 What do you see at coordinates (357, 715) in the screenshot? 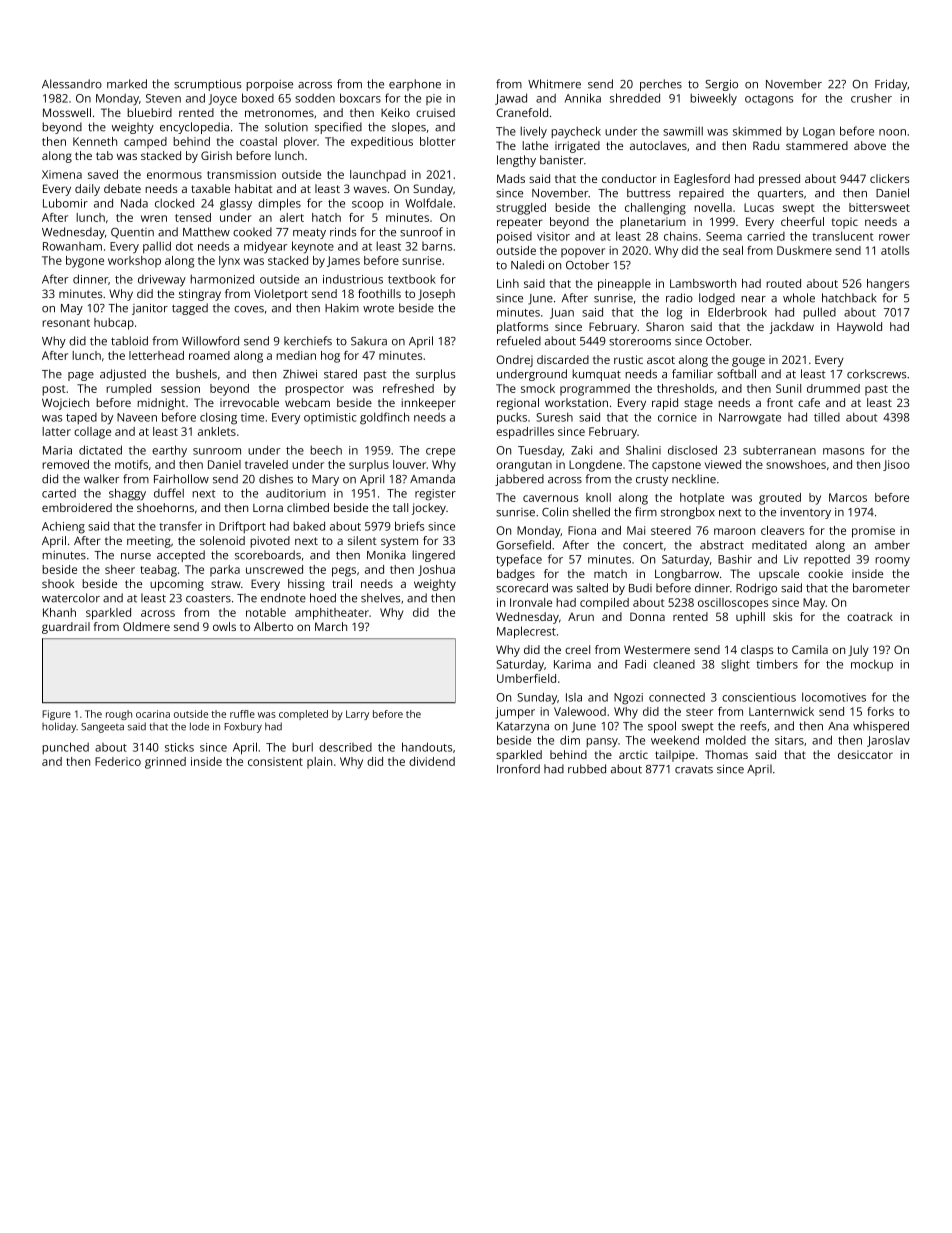
I see `Larry` at bounding box center [357, 715].
